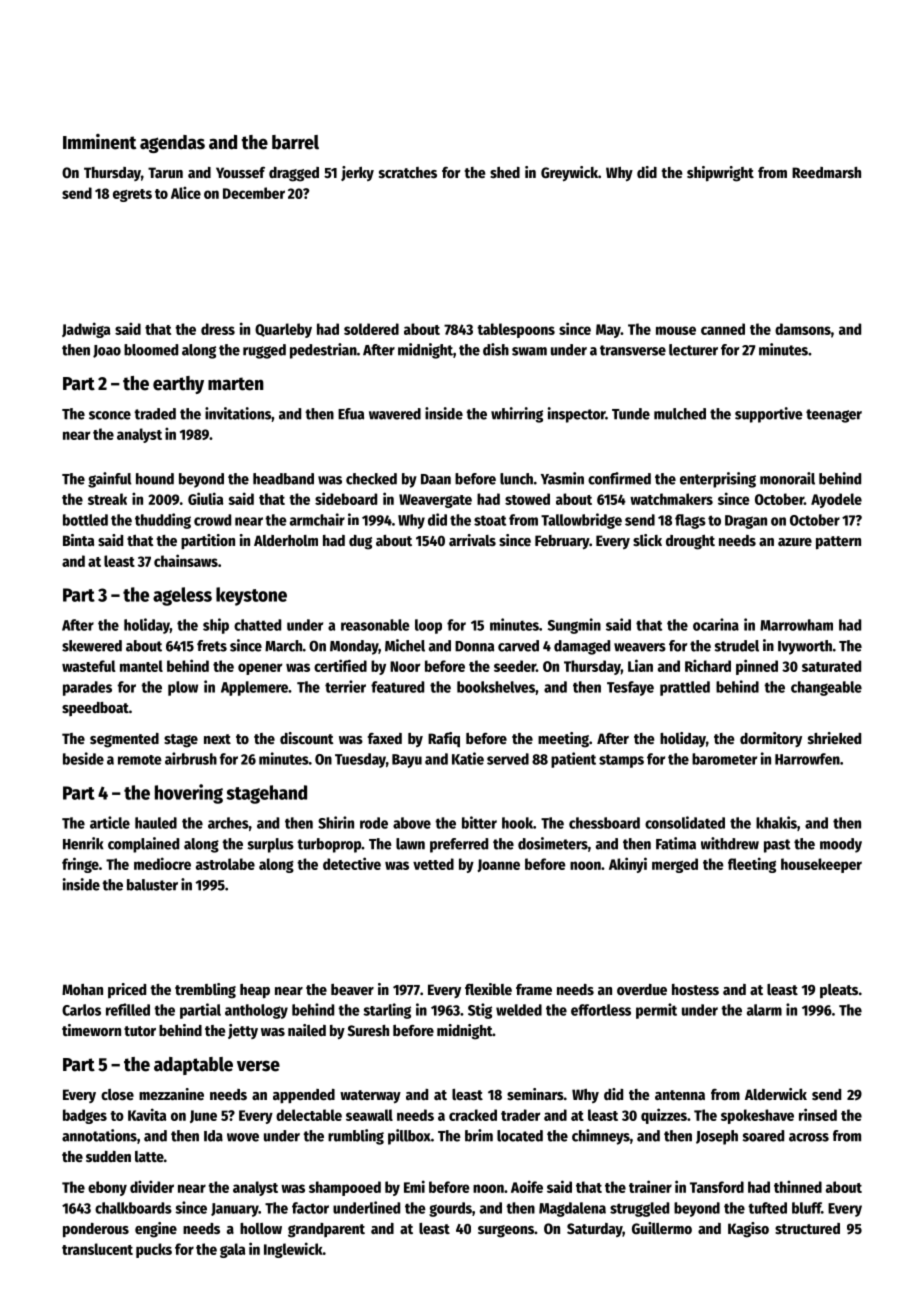  What do you see at coordinates (83, 758) in the page?
I see `beside` at bounding box center [83, 758].
